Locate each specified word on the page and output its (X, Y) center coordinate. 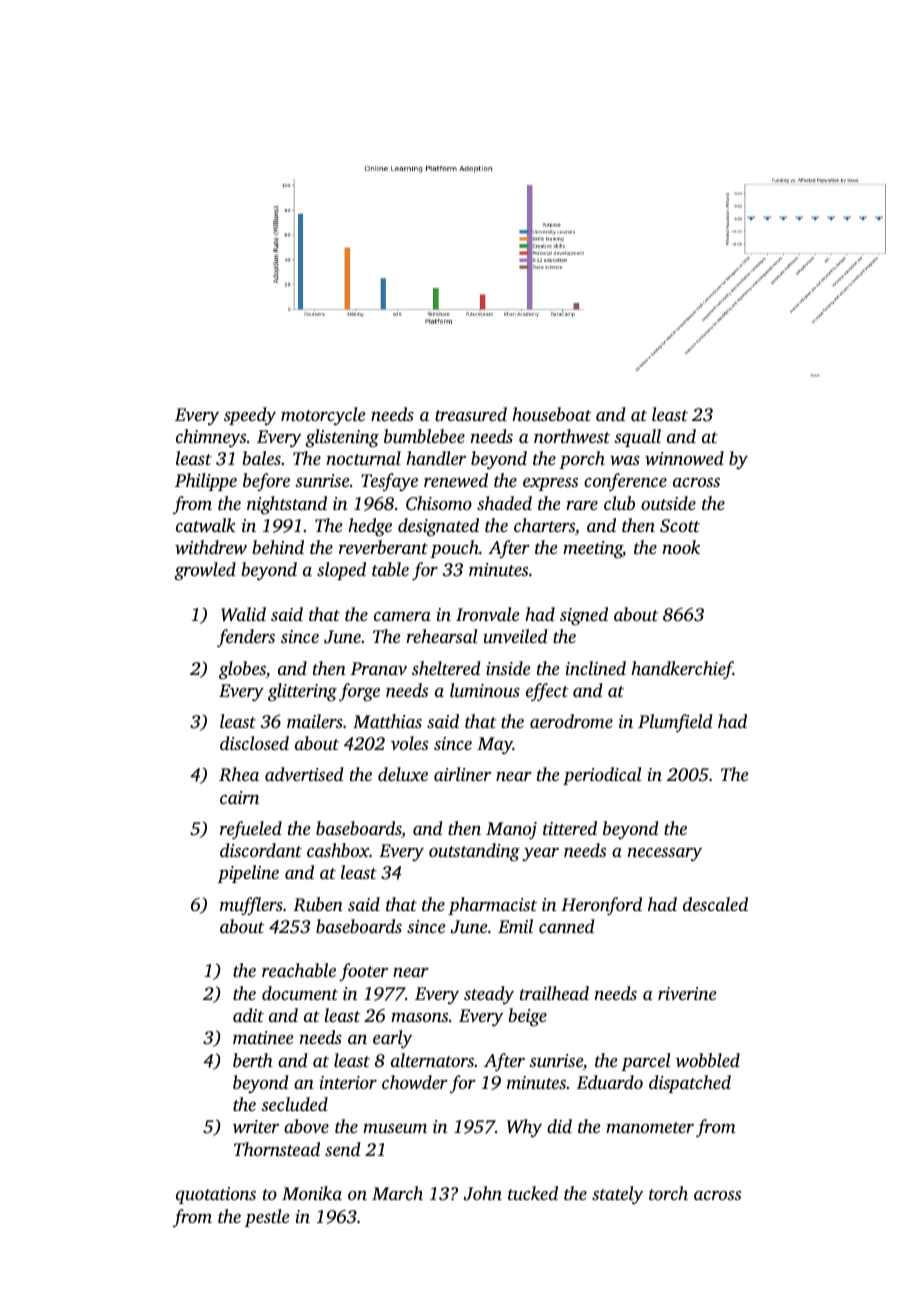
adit (248, 1015)
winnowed (684, 458)
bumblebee (424, 436)
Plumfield (675, 723)
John (482, 1193)
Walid (243, 614)
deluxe (403, 774)
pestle (267, 1218)
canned (567, 926)
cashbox (338, 850)
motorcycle (323, 416)
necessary (665, 855)
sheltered (446, 668)
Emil (515, 926)
